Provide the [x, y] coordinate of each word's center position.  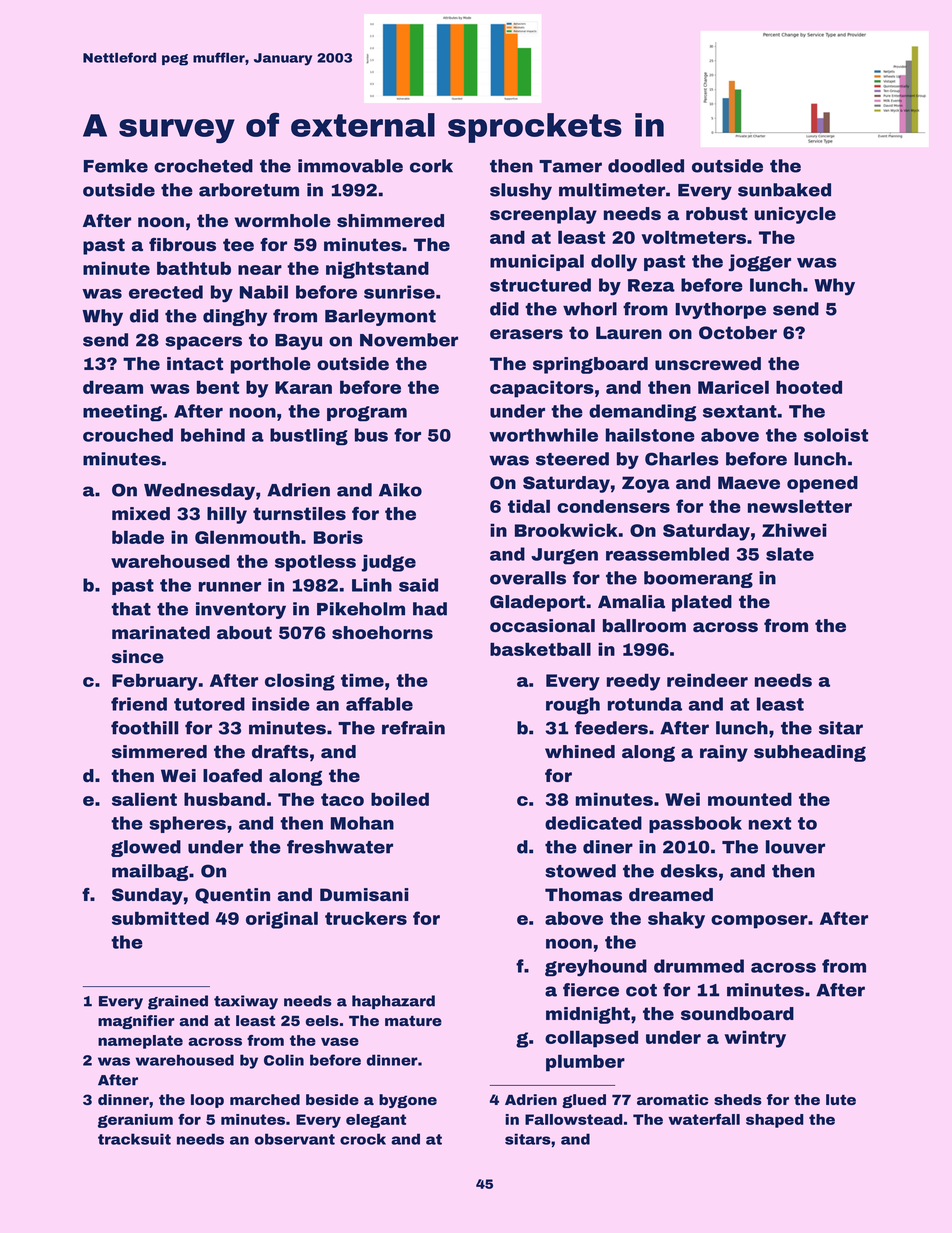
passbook [695, 824]
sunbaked [784, 190]
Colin [284, 1060]
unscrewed [708, 363]
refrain [413, 728]
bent [218, 387]
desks [689, 871]
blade [138, 537]
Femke [116, 166]
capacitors [542, 389]
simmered [159, 751]
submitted [160, 918]
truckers [366, 918]
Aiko [400, 490]
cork [431, 166]
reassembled [667, 554]
